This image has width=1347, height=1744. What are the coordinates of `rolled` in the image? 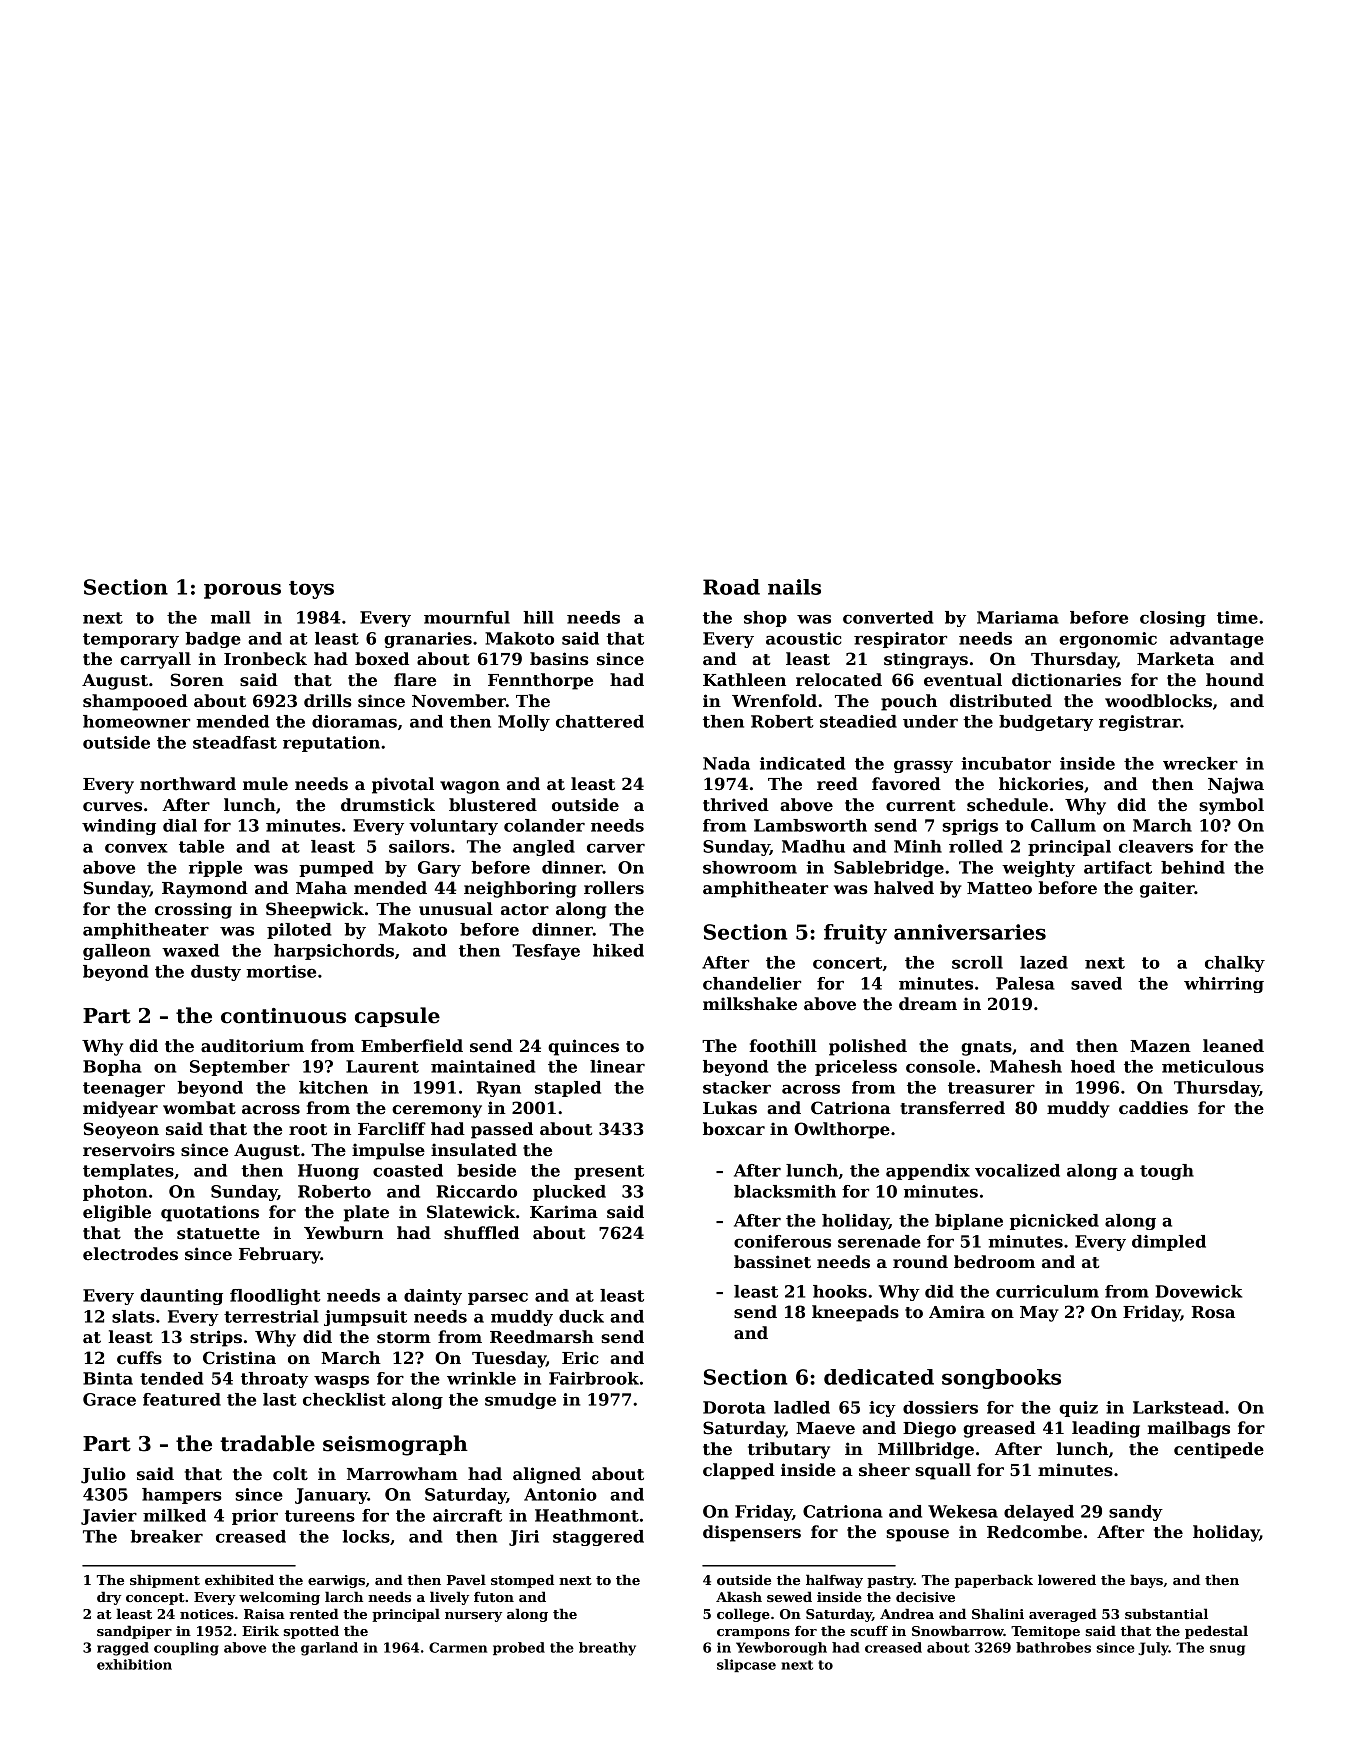 It's located at (976, 846).
